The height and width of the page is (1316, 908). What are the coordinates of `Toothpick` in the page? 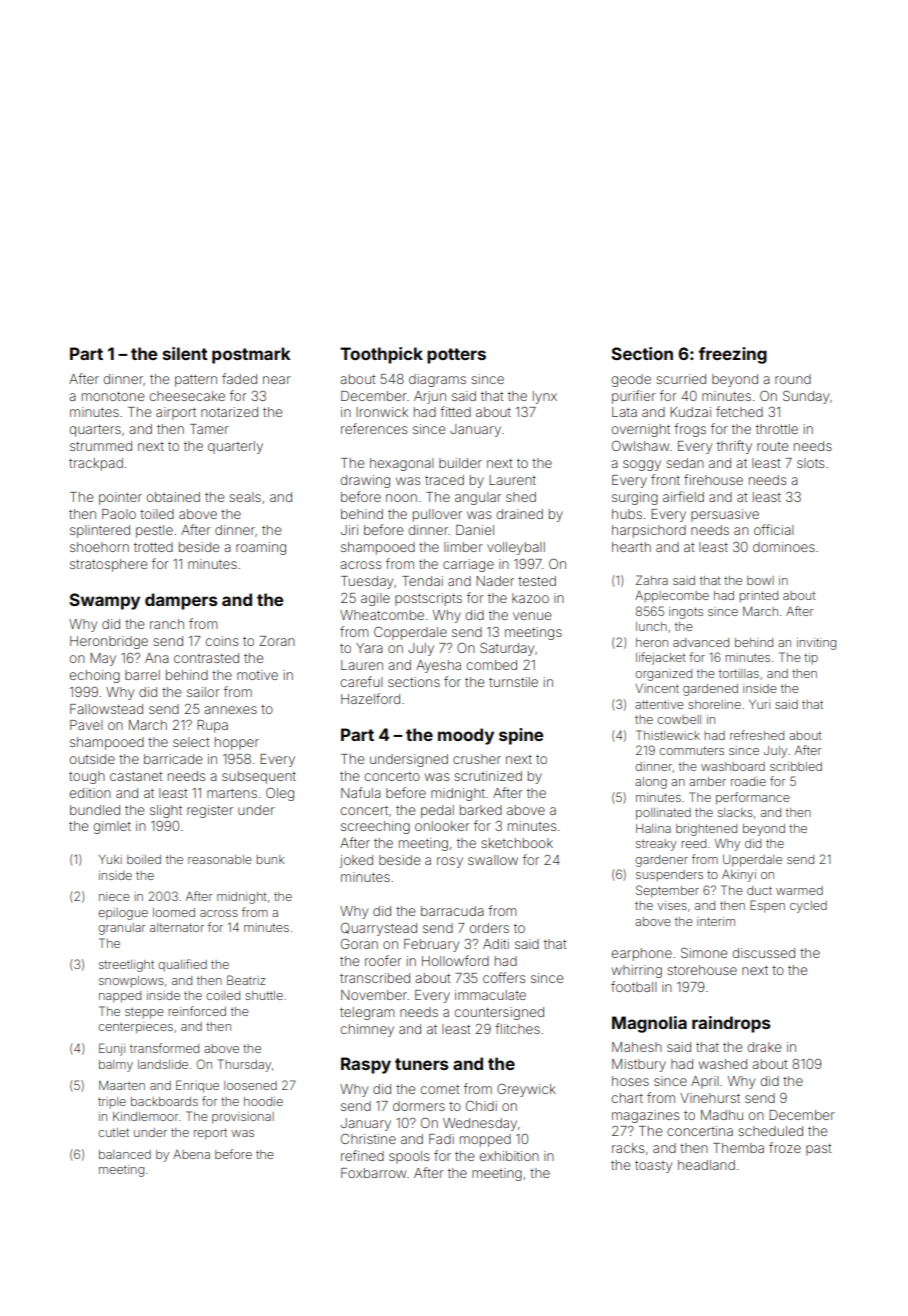 It's located at (381, 355).
